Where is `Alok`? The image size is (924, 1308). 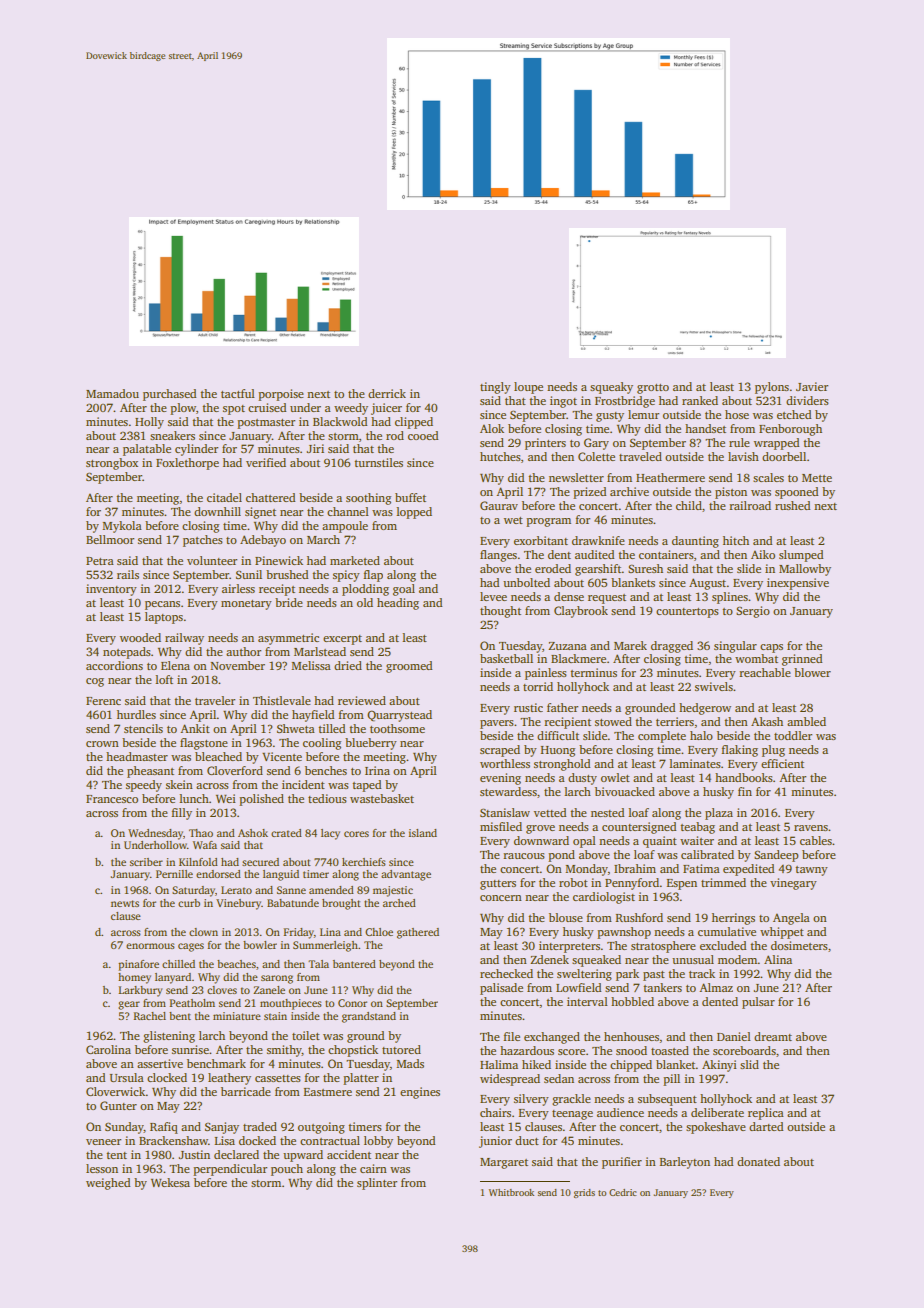
Alok is located at coordinates (492, 428).
